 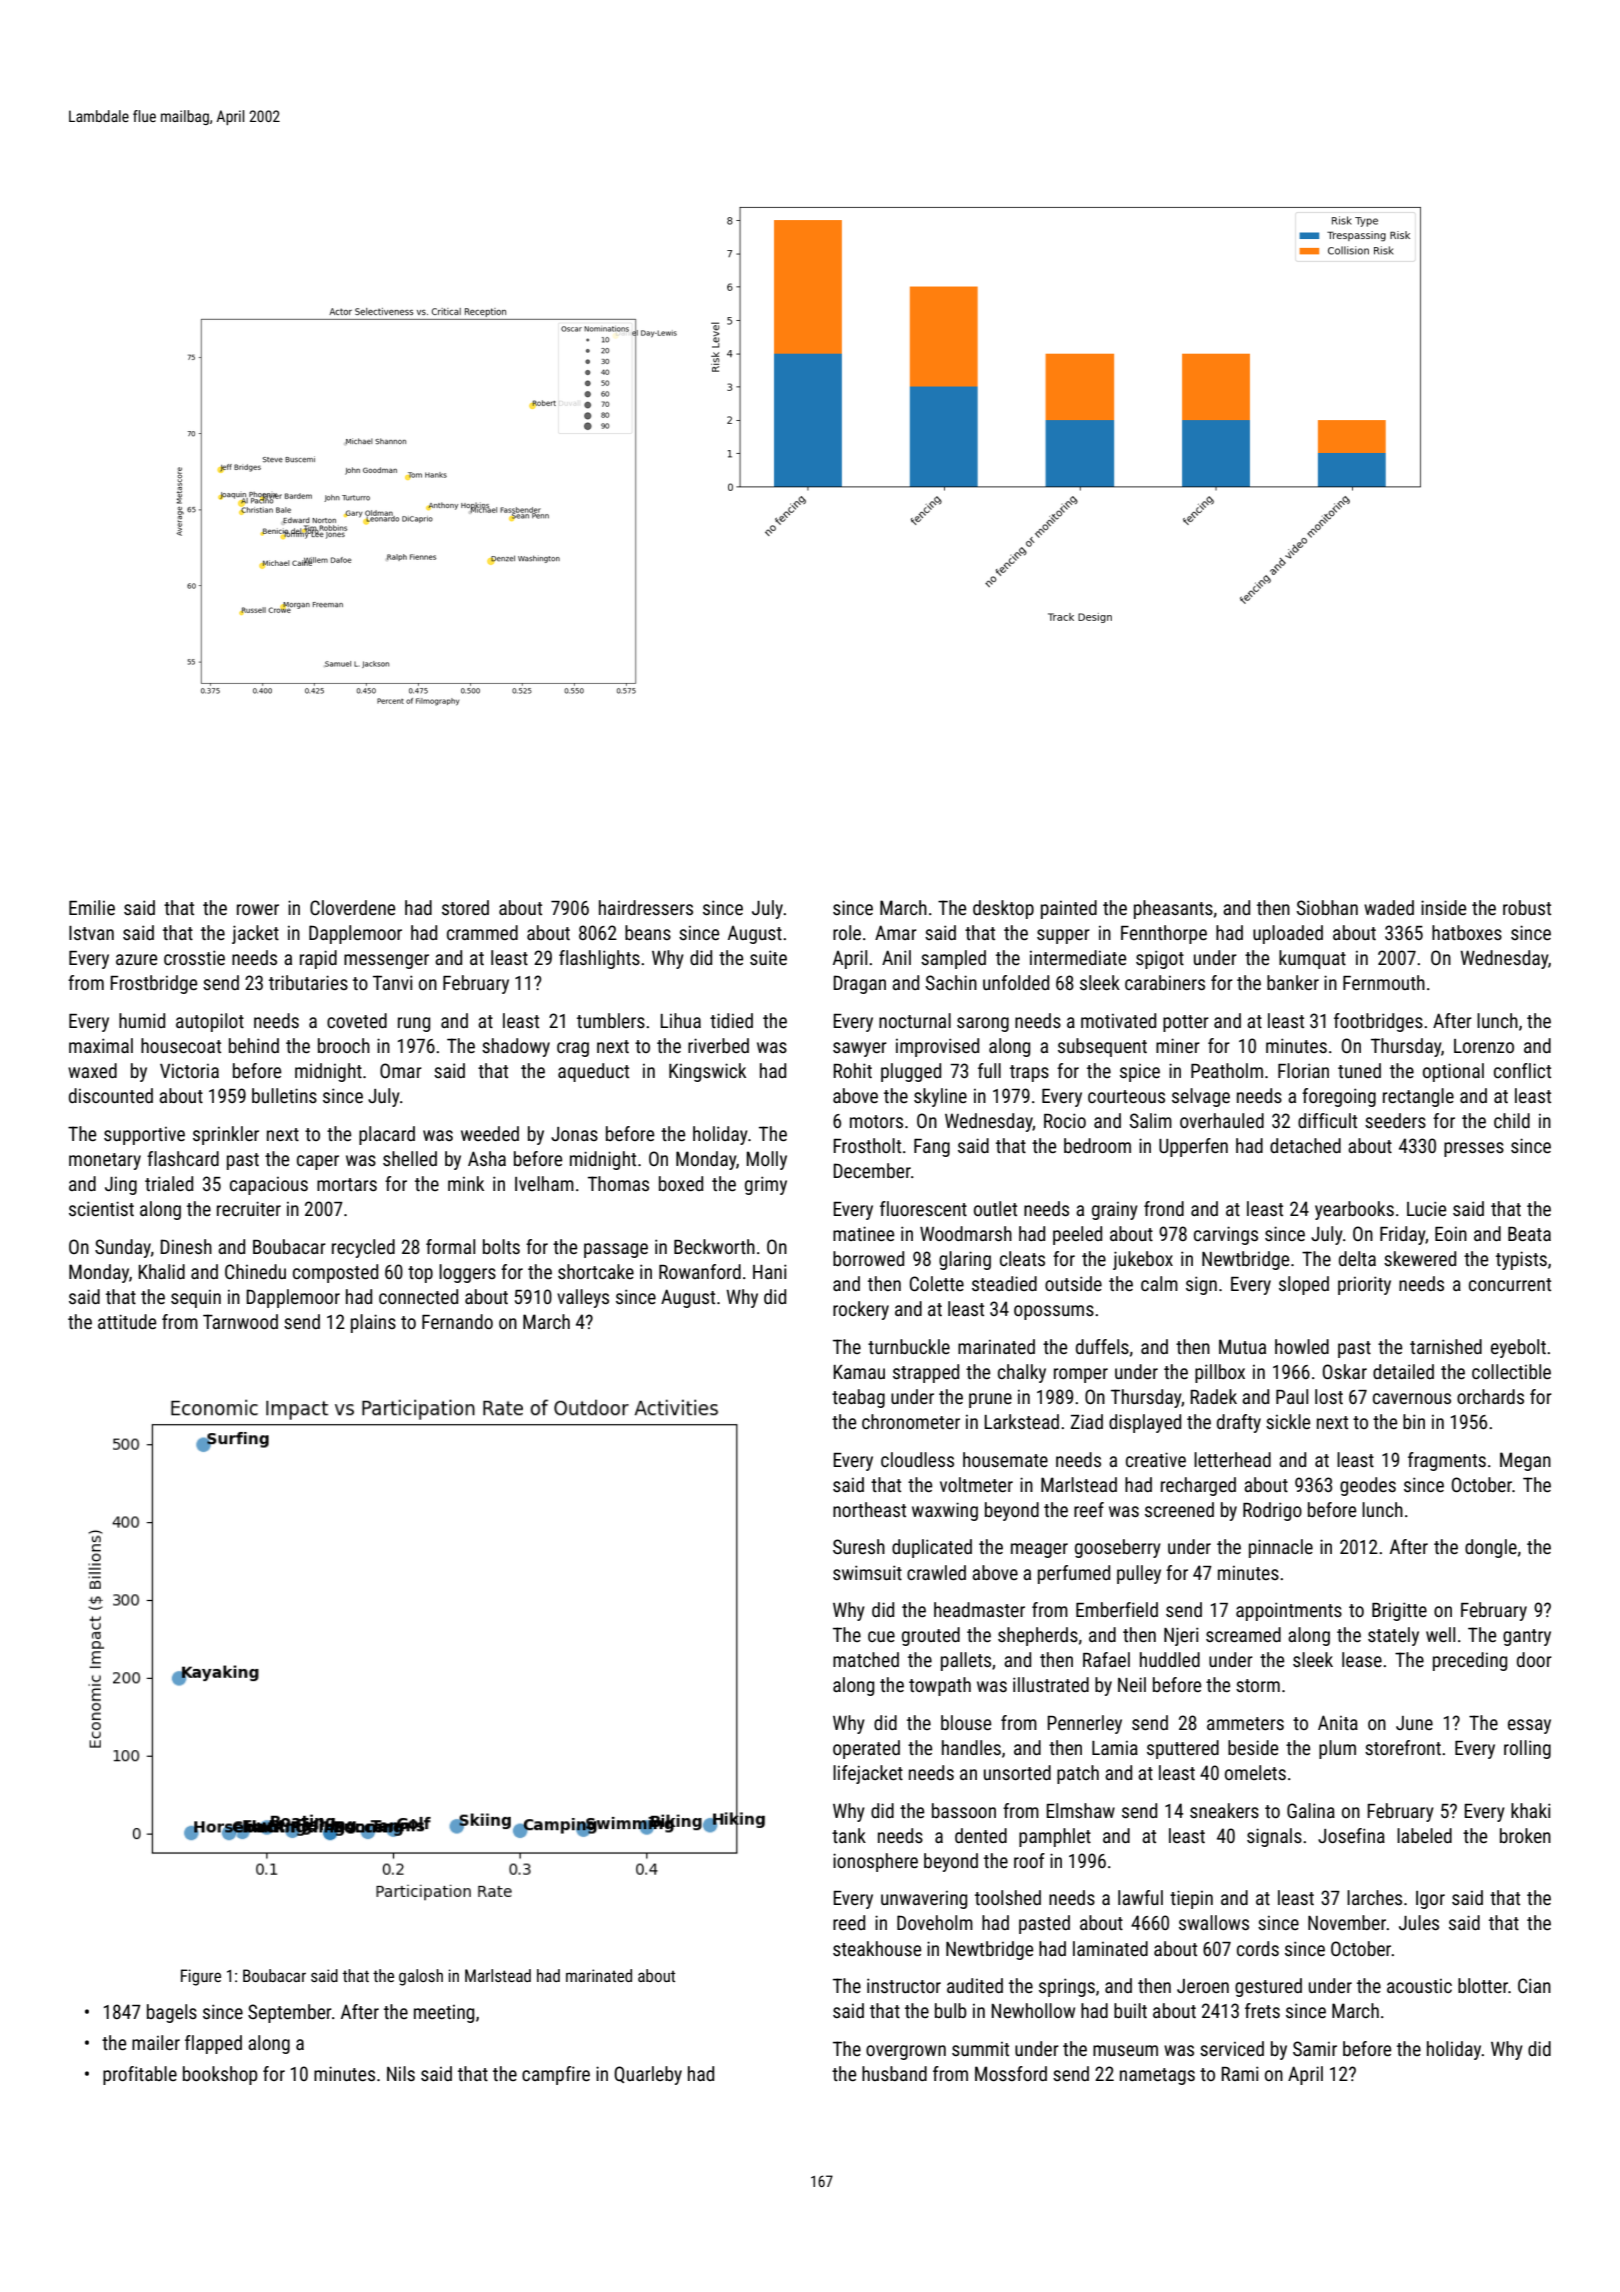 I want to click on Emilie, so click(x=92, y=907).
